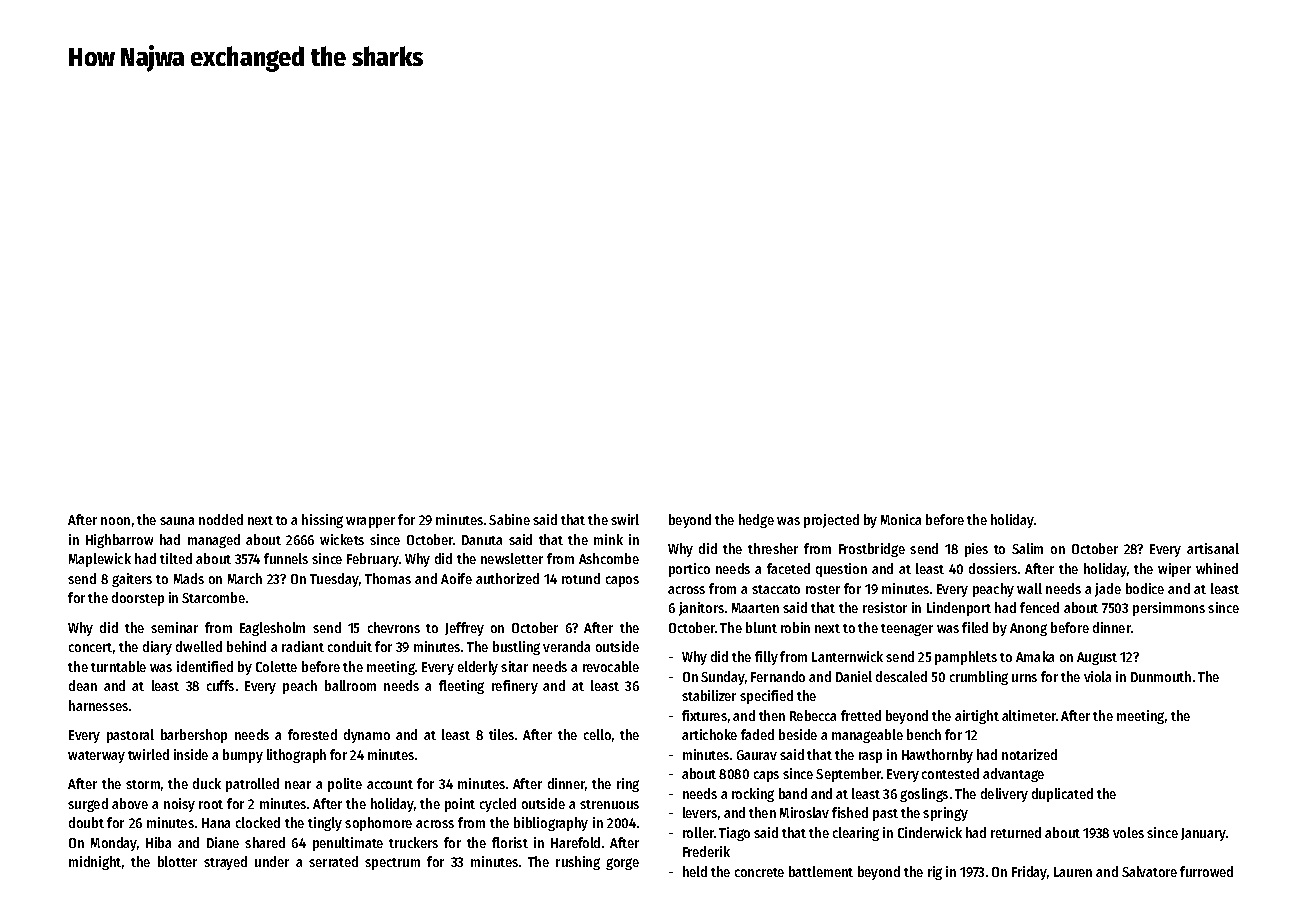 Image resolution: width=1308 pixels, height=924 pixels. I want to click on root, so click(211, 804).
